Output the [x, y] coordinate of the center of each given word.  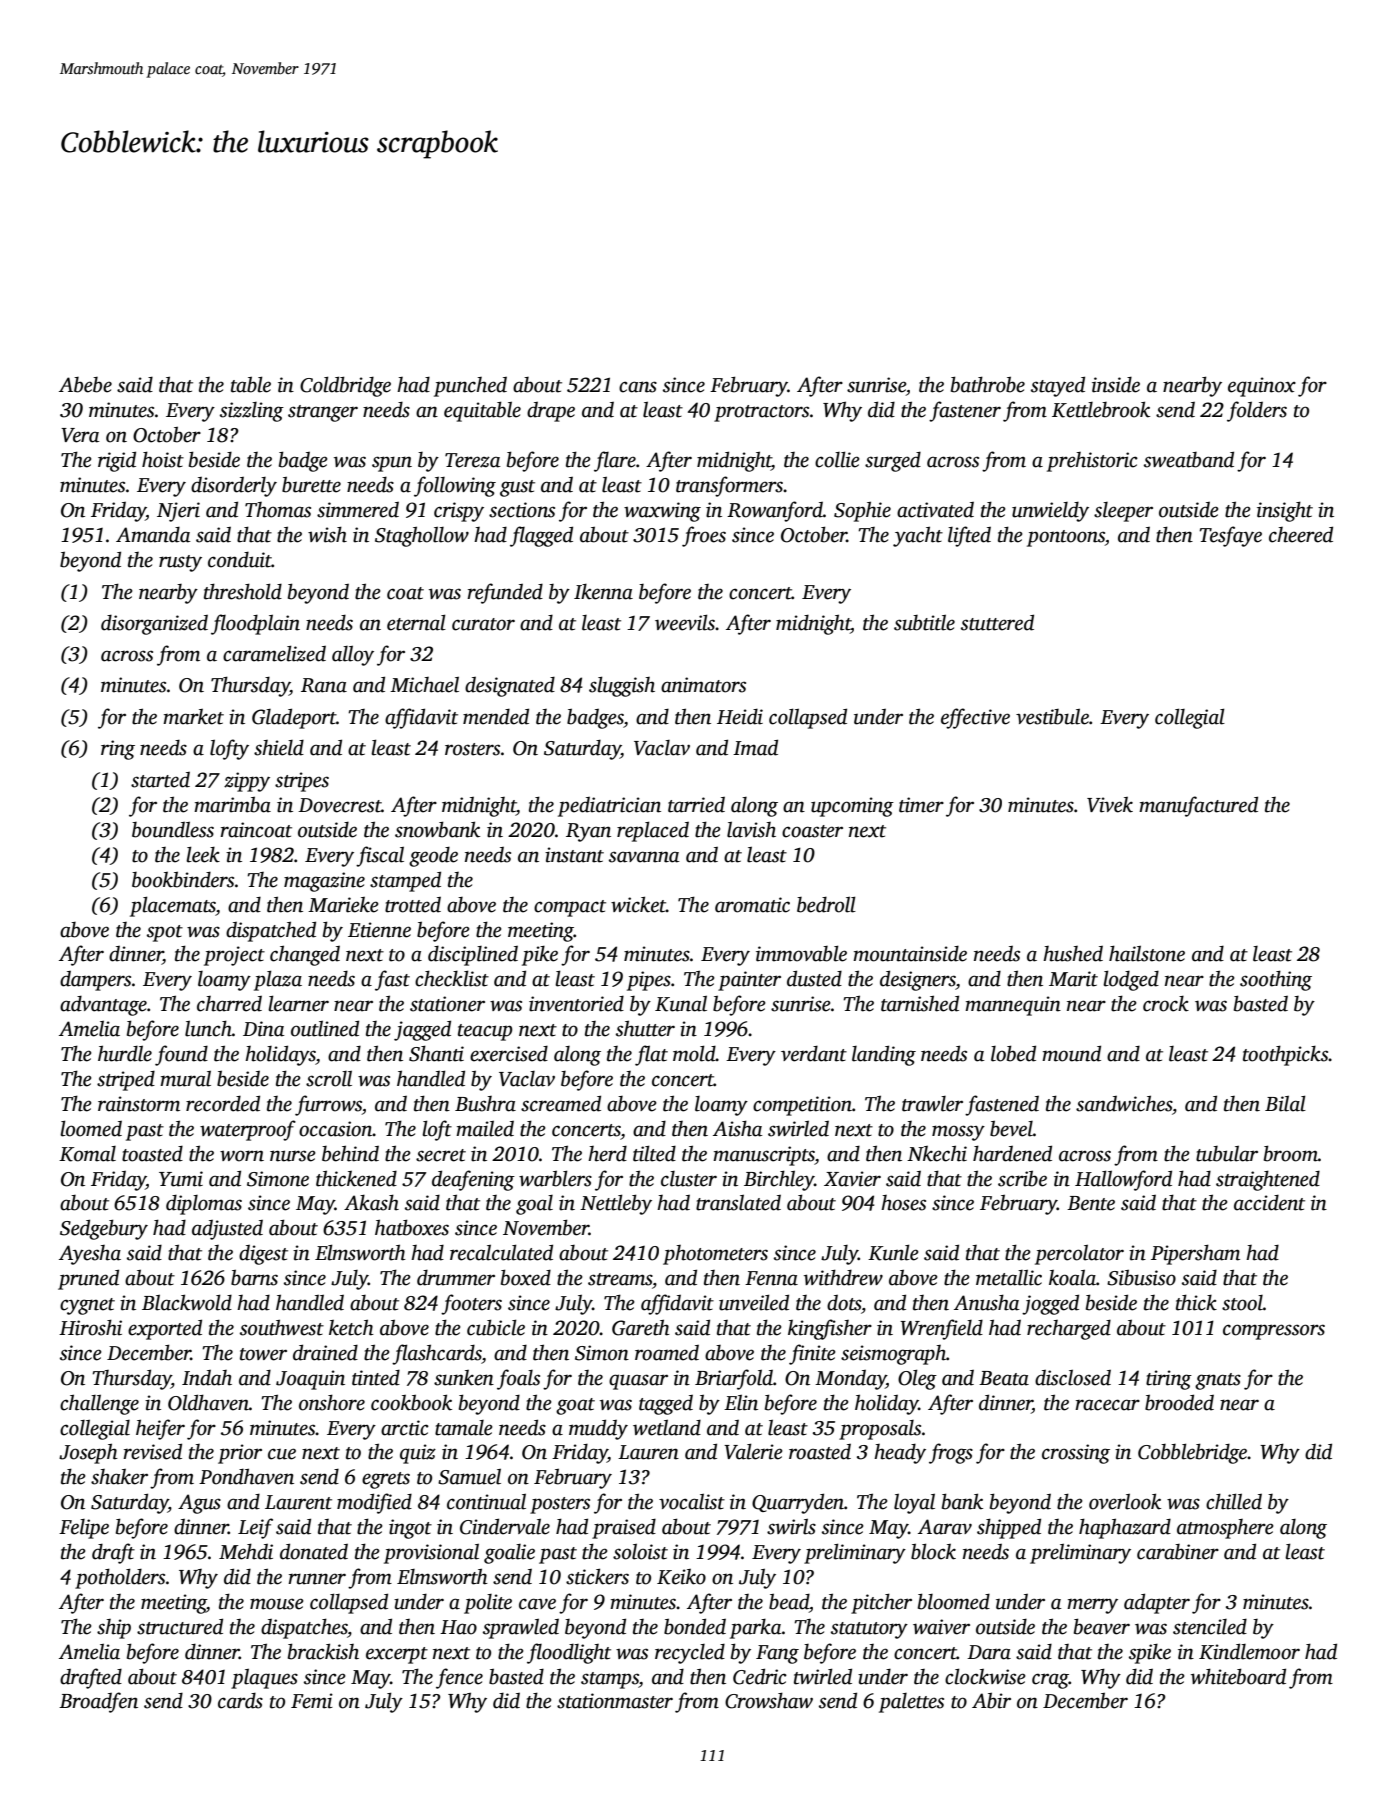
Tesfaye [1230, 536]
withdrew [843, 1277]
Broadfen [98, 1702]
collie [837, 459]
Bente [1091, 1203]
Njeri [178, 512]
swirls [791, 1526]
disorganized [154, 624]
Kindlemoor [1249, 1651]
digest [263, 1255]
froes [704, 536]
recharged [1069, 1329]
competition [802, 1106]
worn [242, 1156]
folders [1257, 411]
